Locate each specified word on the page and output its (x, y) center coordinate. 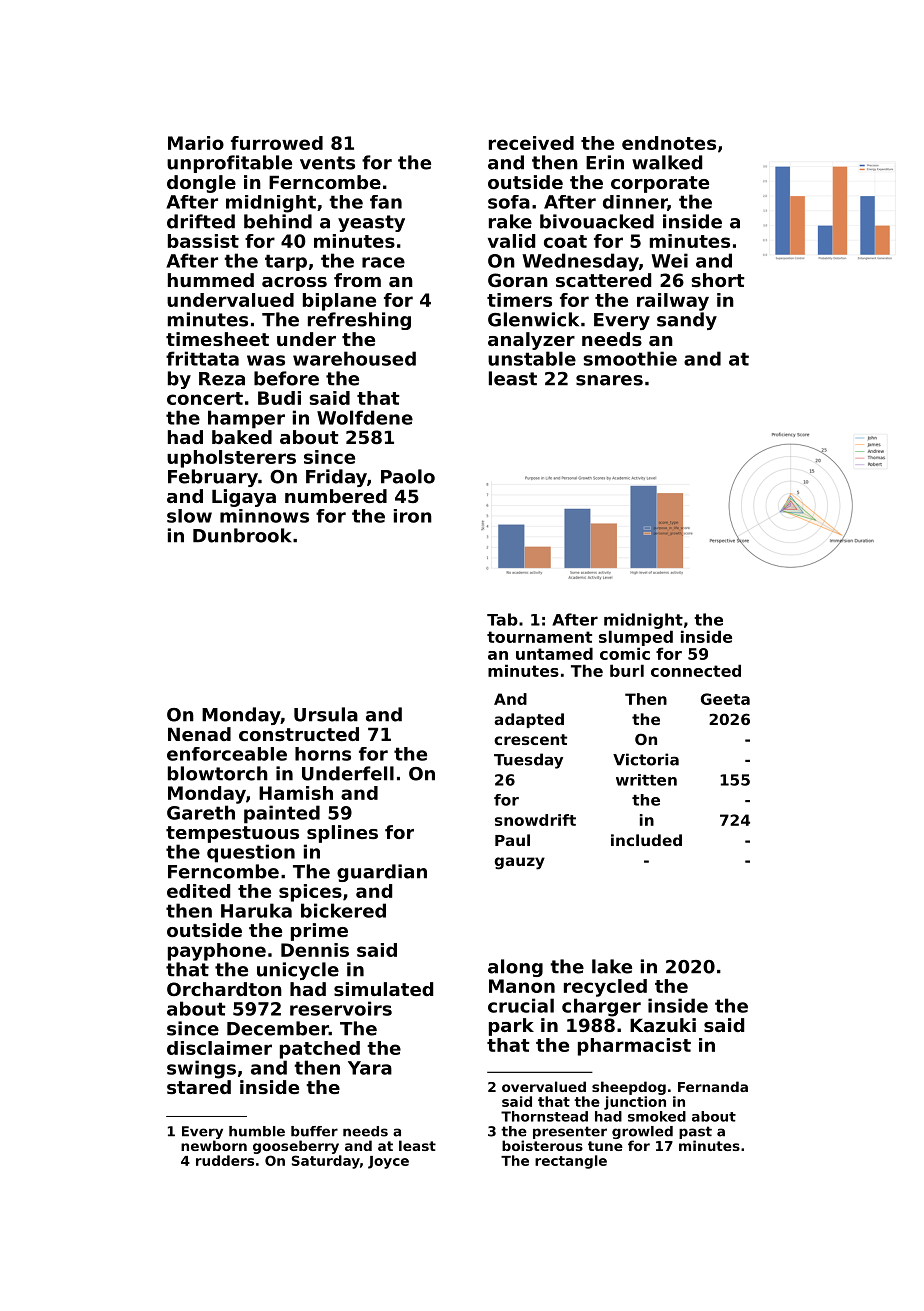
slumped (636, 638)
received (531, 143)
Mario (196, 143)
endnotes (669, 143)
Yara (370, 1068)
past (695, 1132)
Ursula (326, 714)
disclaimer (219, 1048)
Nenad (199, 734)
